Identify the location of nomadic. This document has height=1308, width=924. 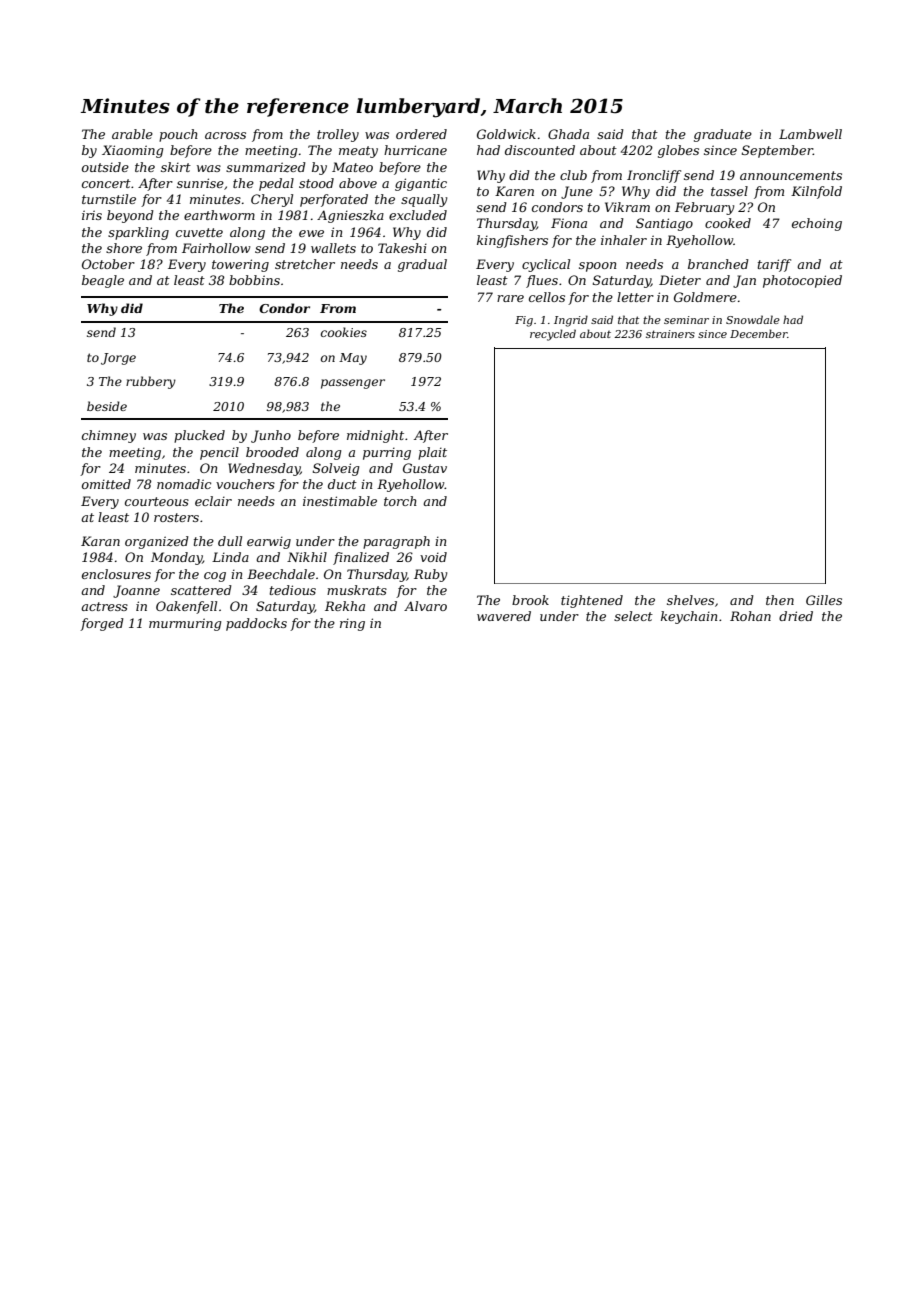
(184, 484).
